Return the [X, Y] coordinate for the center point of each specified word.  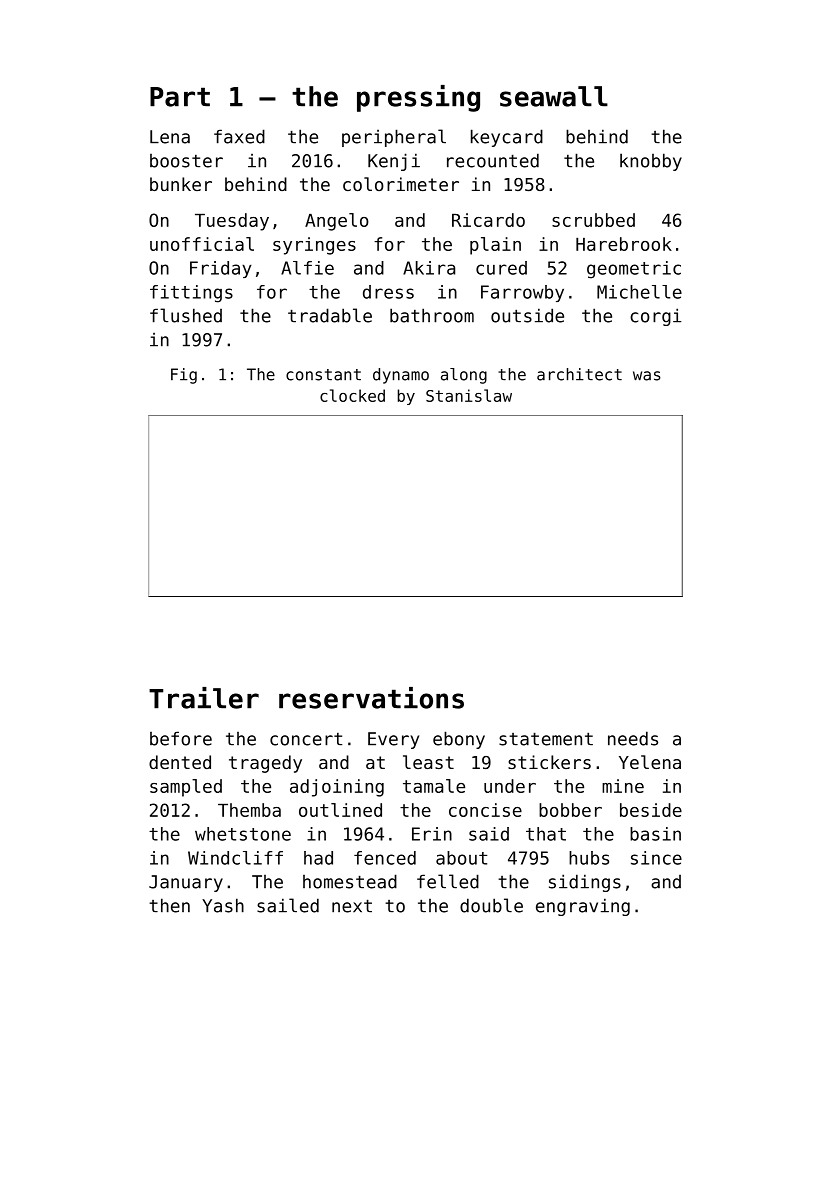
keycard [507, 138]
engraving [583, 907]
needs [633, 738]
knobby [651, 162]
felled [448, 881]
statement [546, 739]
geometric [634, 270]
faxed [239, 136]
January [186, 883]
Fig [184, 376]
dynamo [401, 376]
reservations [371, 698]
